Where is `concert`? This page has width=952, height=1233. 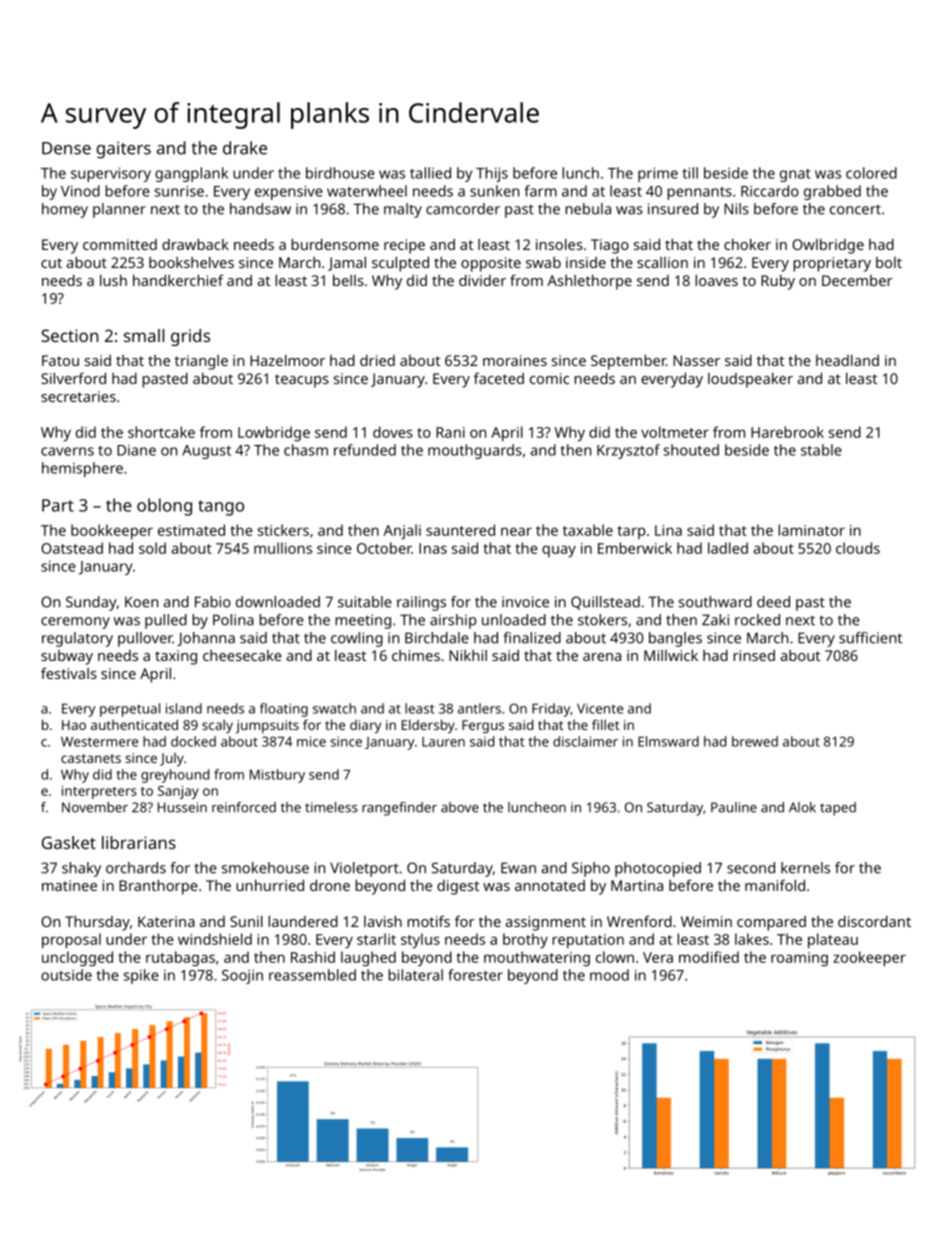 concert is located at coordinates (855, 210).
